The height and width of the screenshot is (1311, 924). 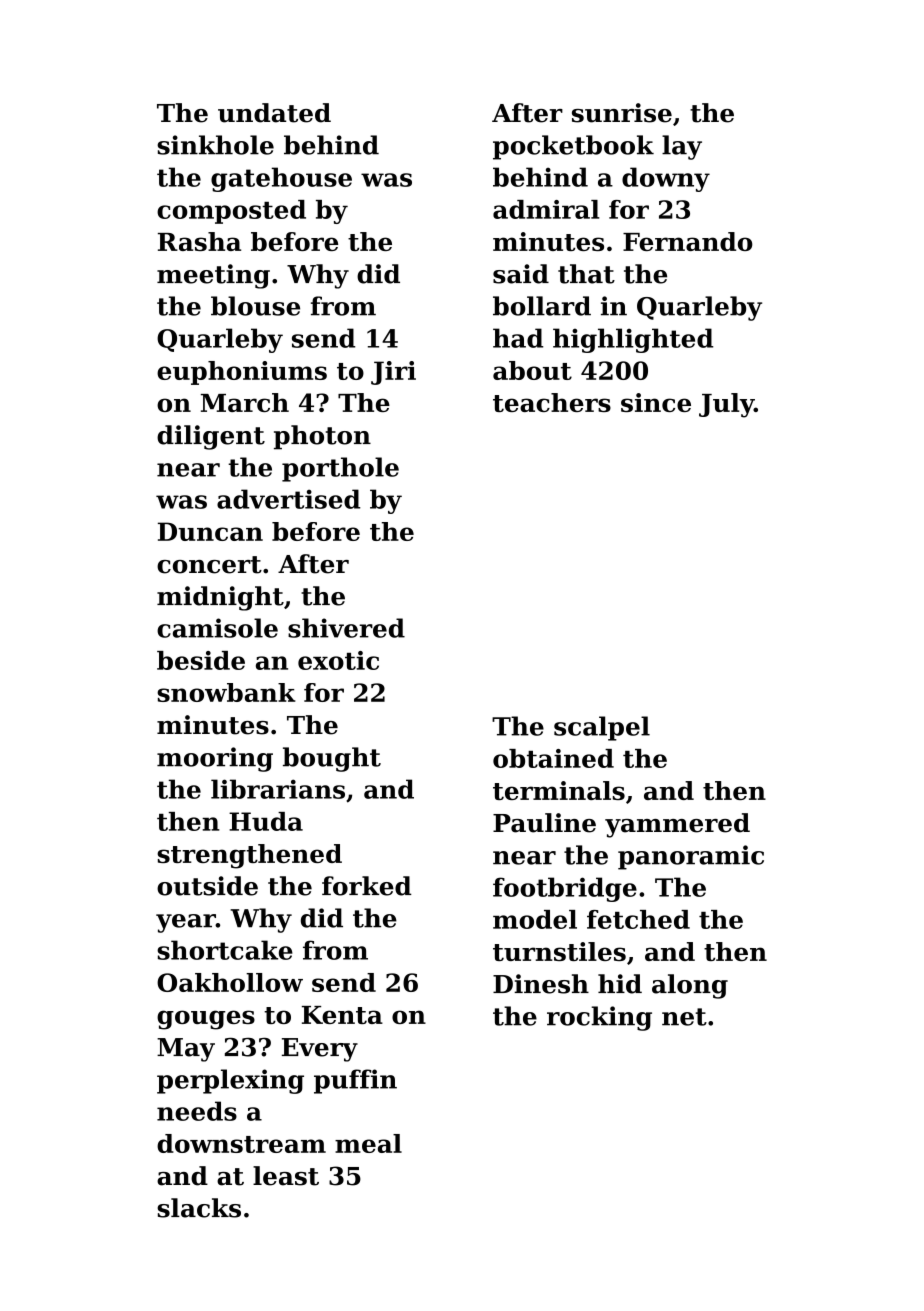 What do you see at coordinates (393, 373) in the screenshot?
I see `Jiri` at bounding box center [393, 373].
